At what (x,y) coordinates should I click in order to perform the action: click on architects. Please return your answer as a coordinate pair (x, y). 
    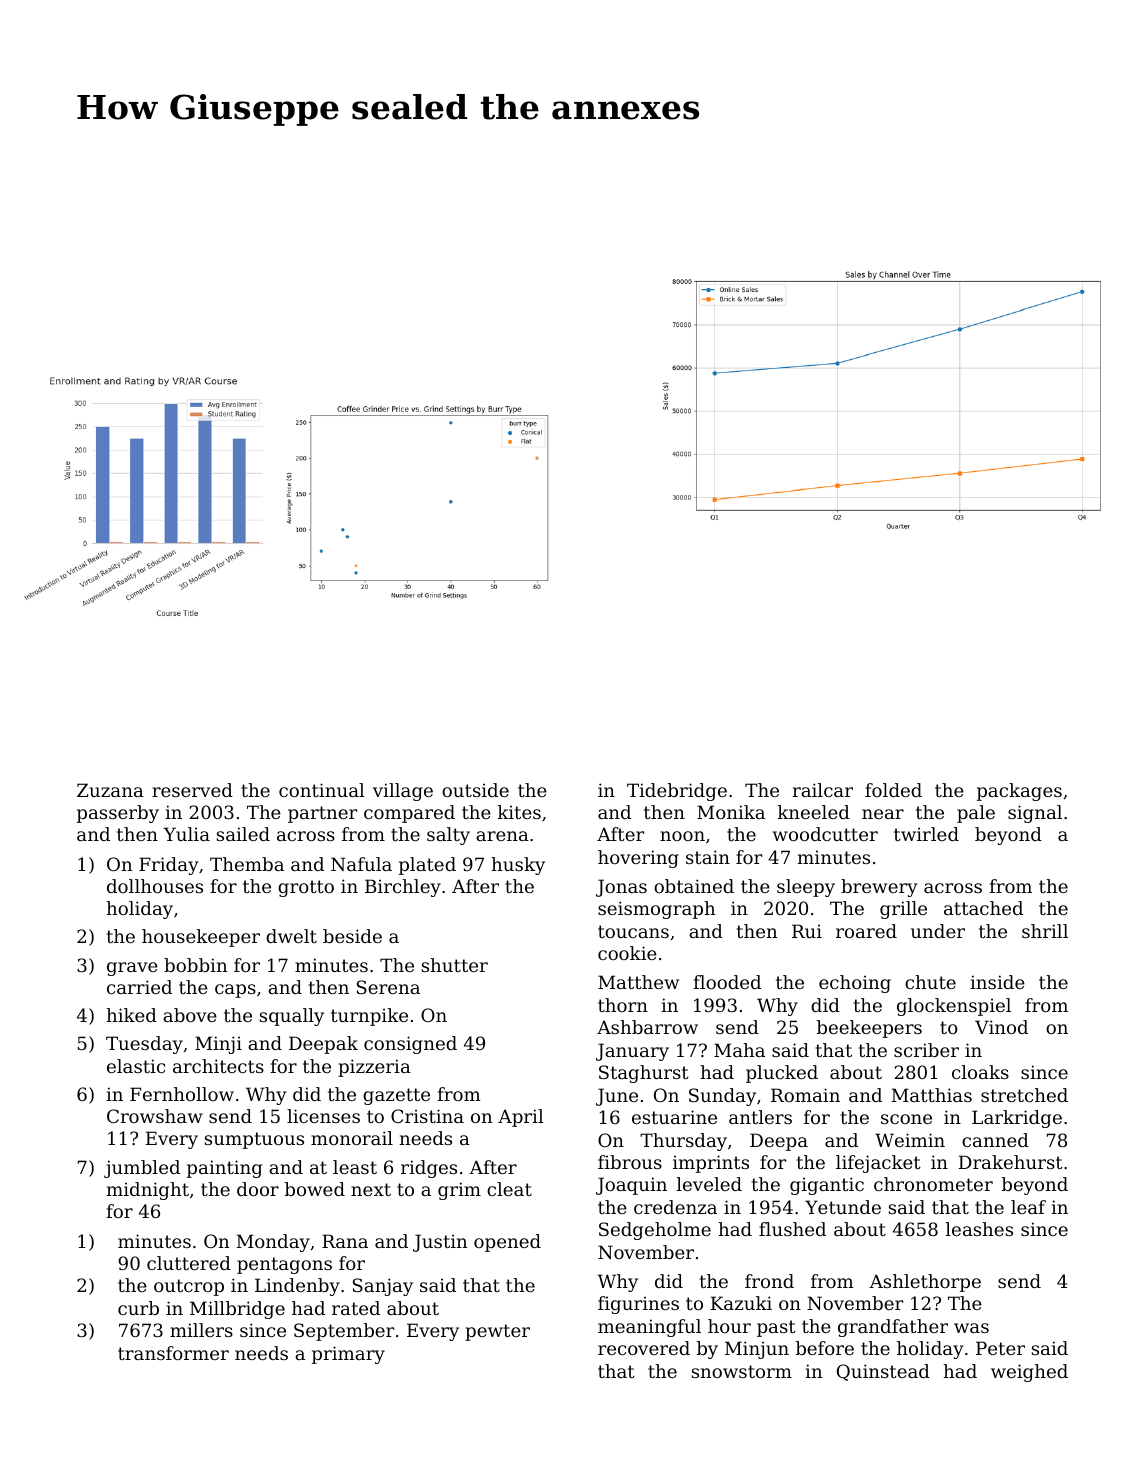
    Looking at the image, I should click on (218, 1066).
